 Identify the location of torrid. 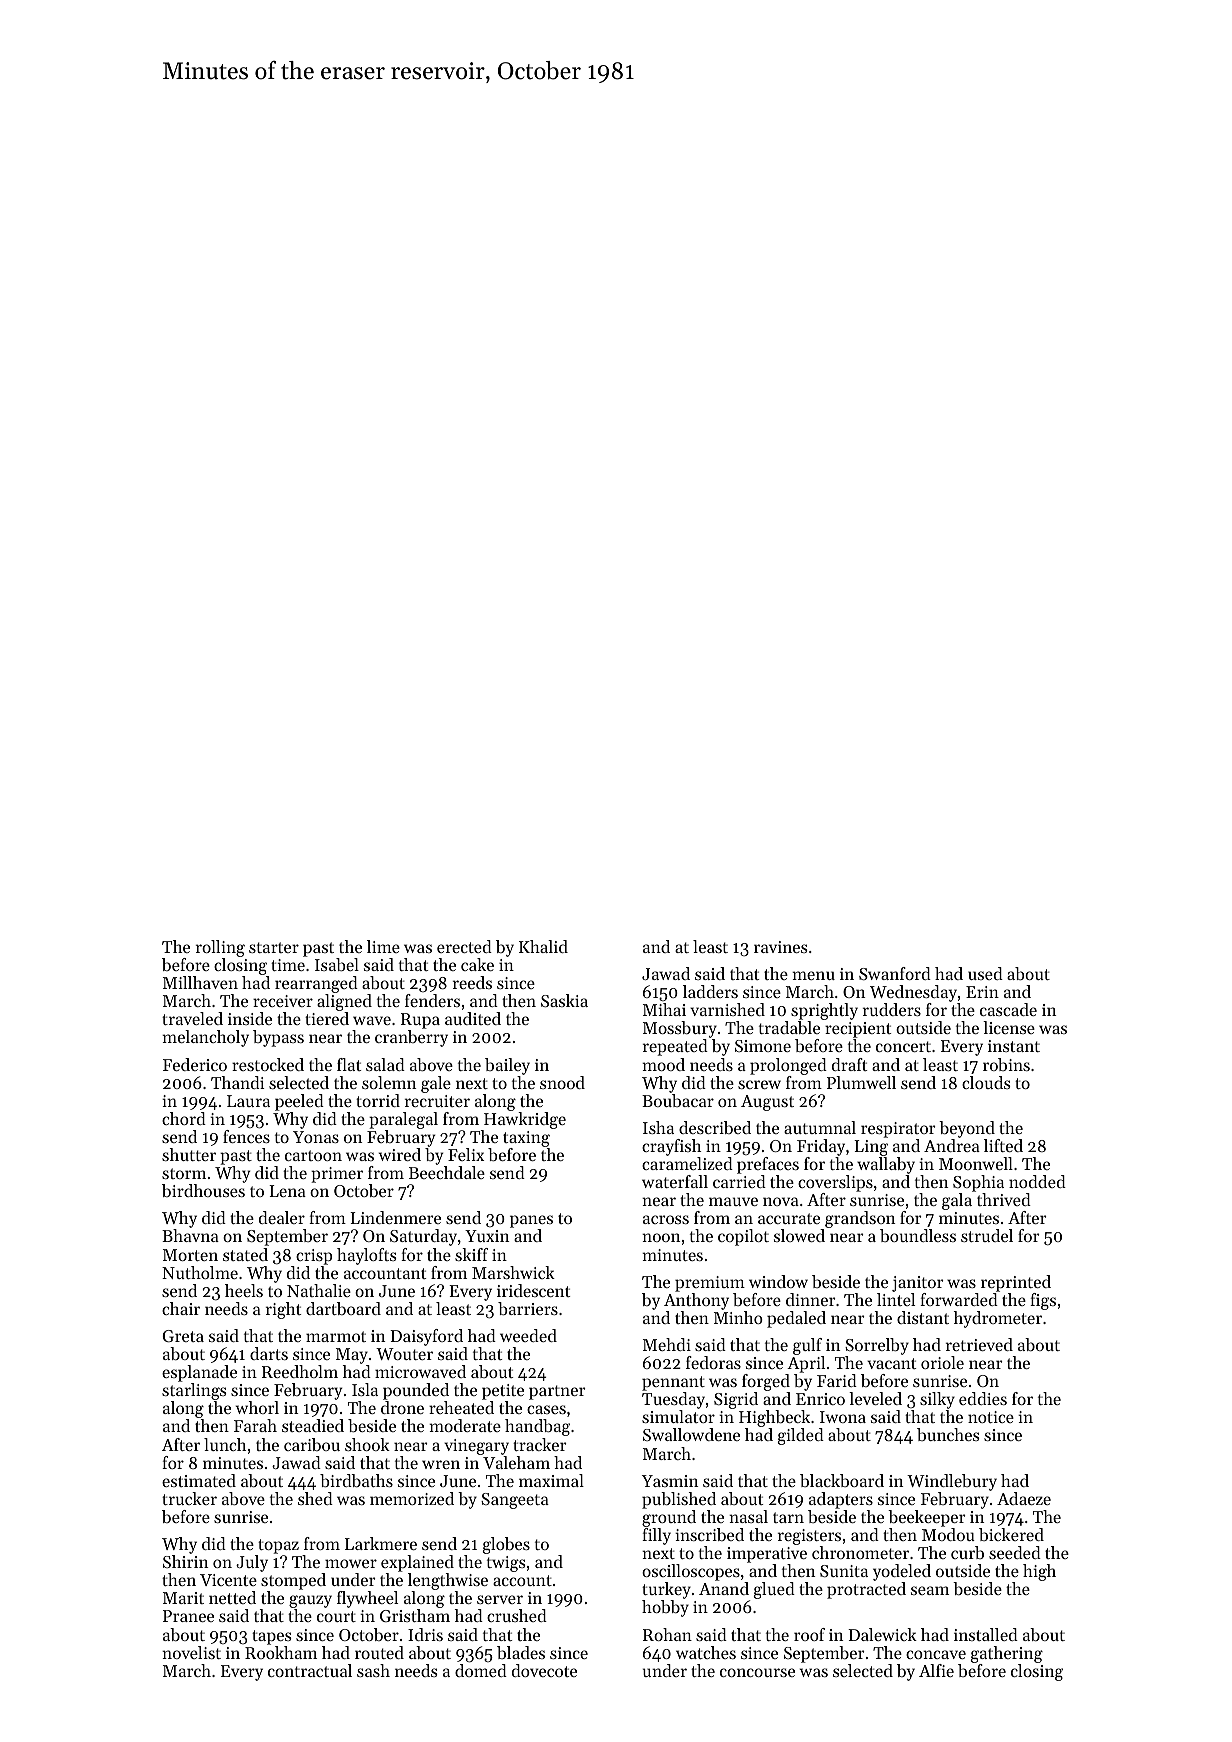
(378, 1100).
